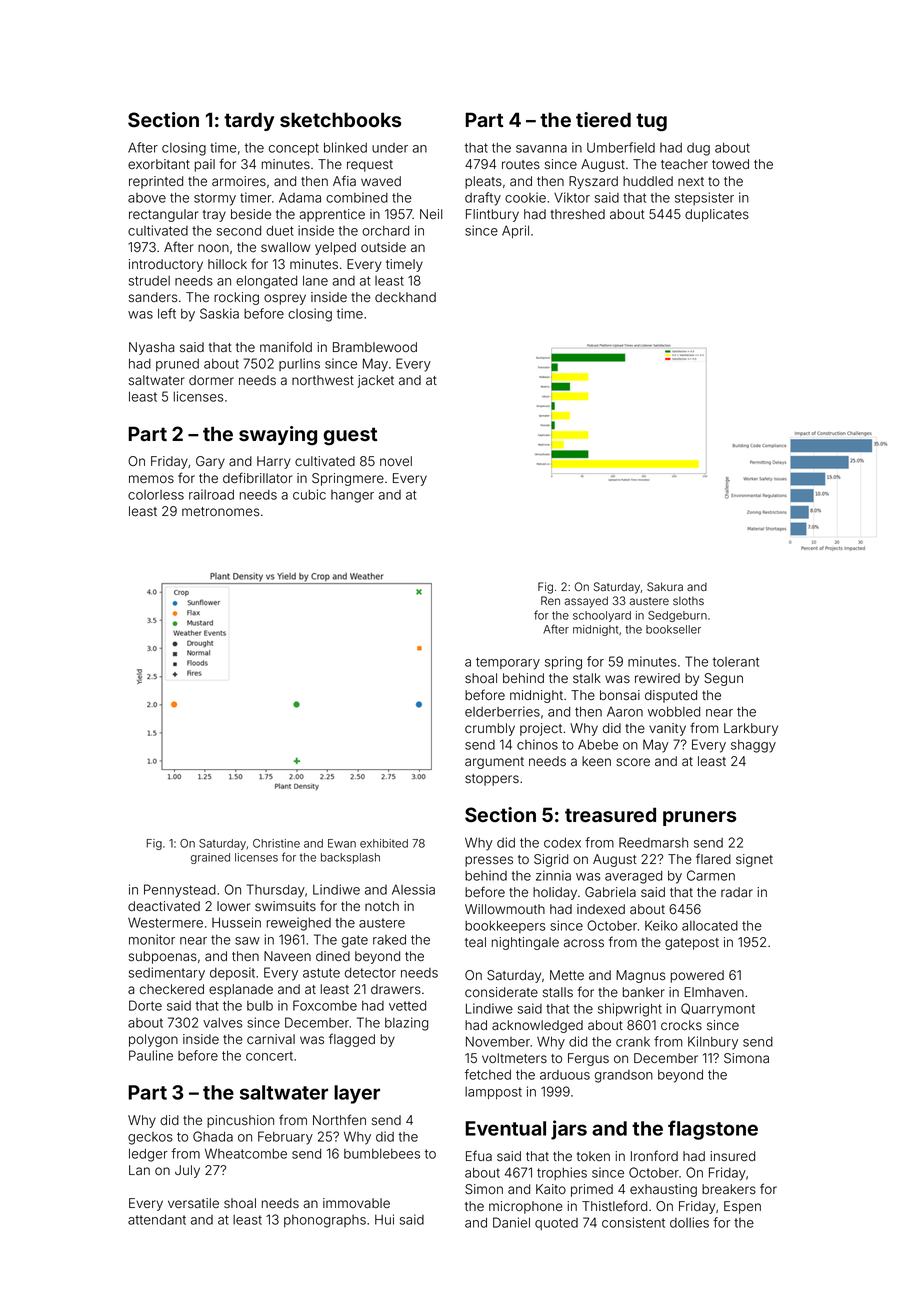  Describe the element at coordinates (681, 1025) in the screenshot. I see `crocks` at that location.
